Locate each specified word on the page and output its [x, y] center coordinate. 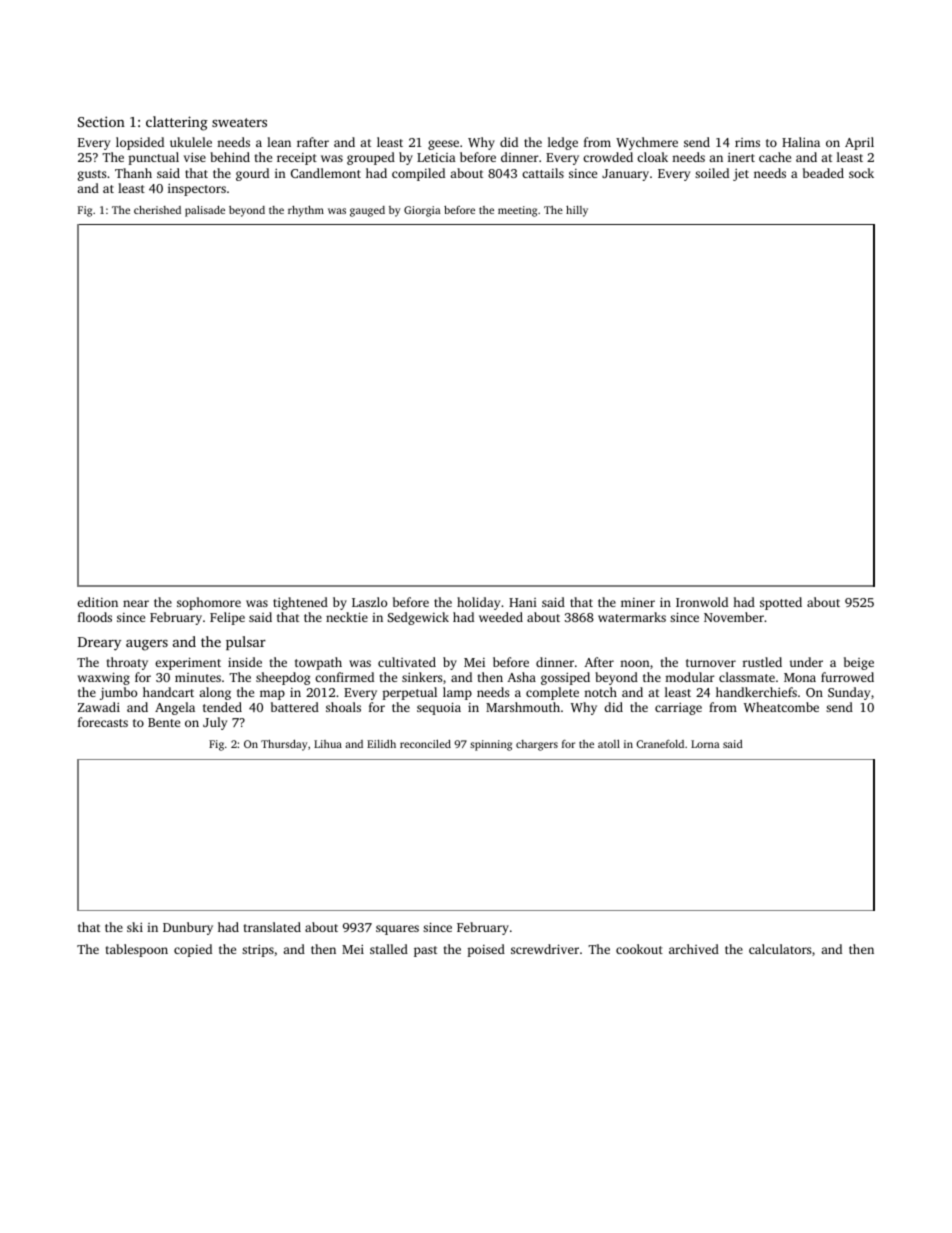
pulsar [246, 643]
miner [638, 602]
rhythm [306, 211]
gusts [92, 175]
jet [741, 175]
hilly [577, 211]
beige [859, 663]
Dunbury [188, 928]
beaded [823, 173]
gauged [367, 211]
